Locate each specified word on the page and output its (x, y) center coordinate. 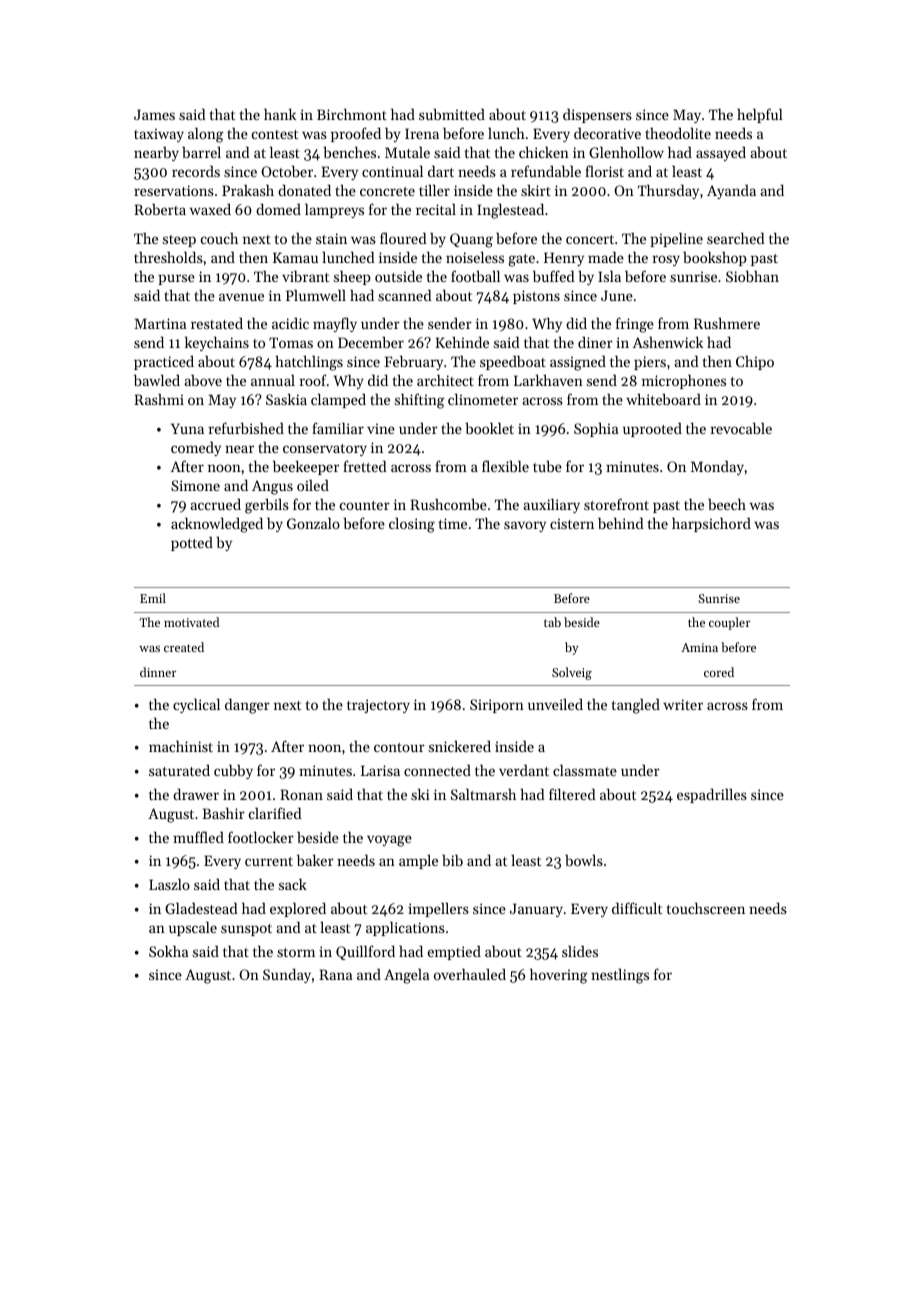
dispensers (597, 115)
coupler (729, 623)
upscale (193, 928)
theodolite (678, 133)
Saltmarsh (483, 794)
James (154, 114)
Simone (195, 485)
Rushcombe (448, 504)
